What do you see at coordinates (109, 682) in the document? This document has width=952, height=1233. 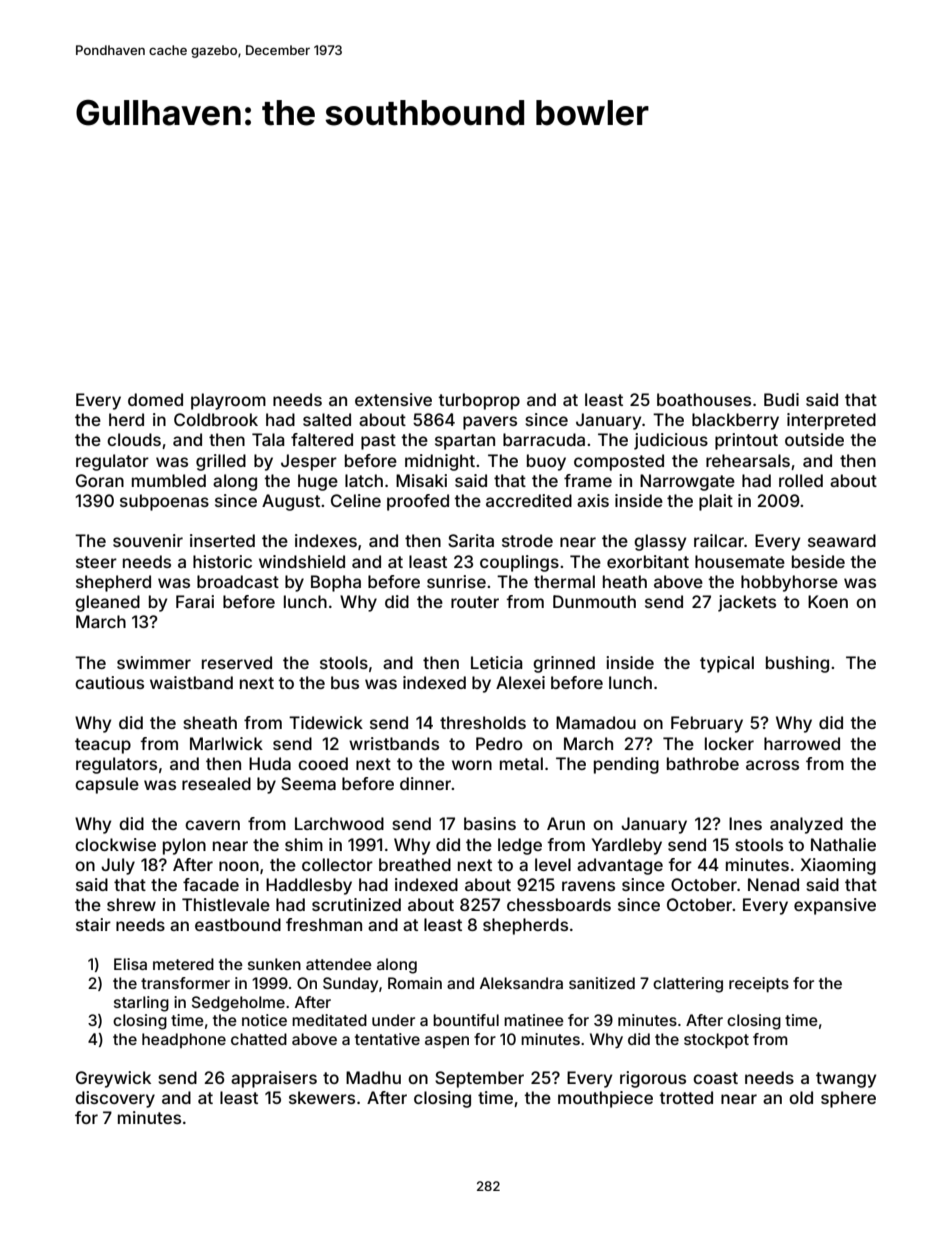 I see `cautious` at bounding box center [109, 682].
